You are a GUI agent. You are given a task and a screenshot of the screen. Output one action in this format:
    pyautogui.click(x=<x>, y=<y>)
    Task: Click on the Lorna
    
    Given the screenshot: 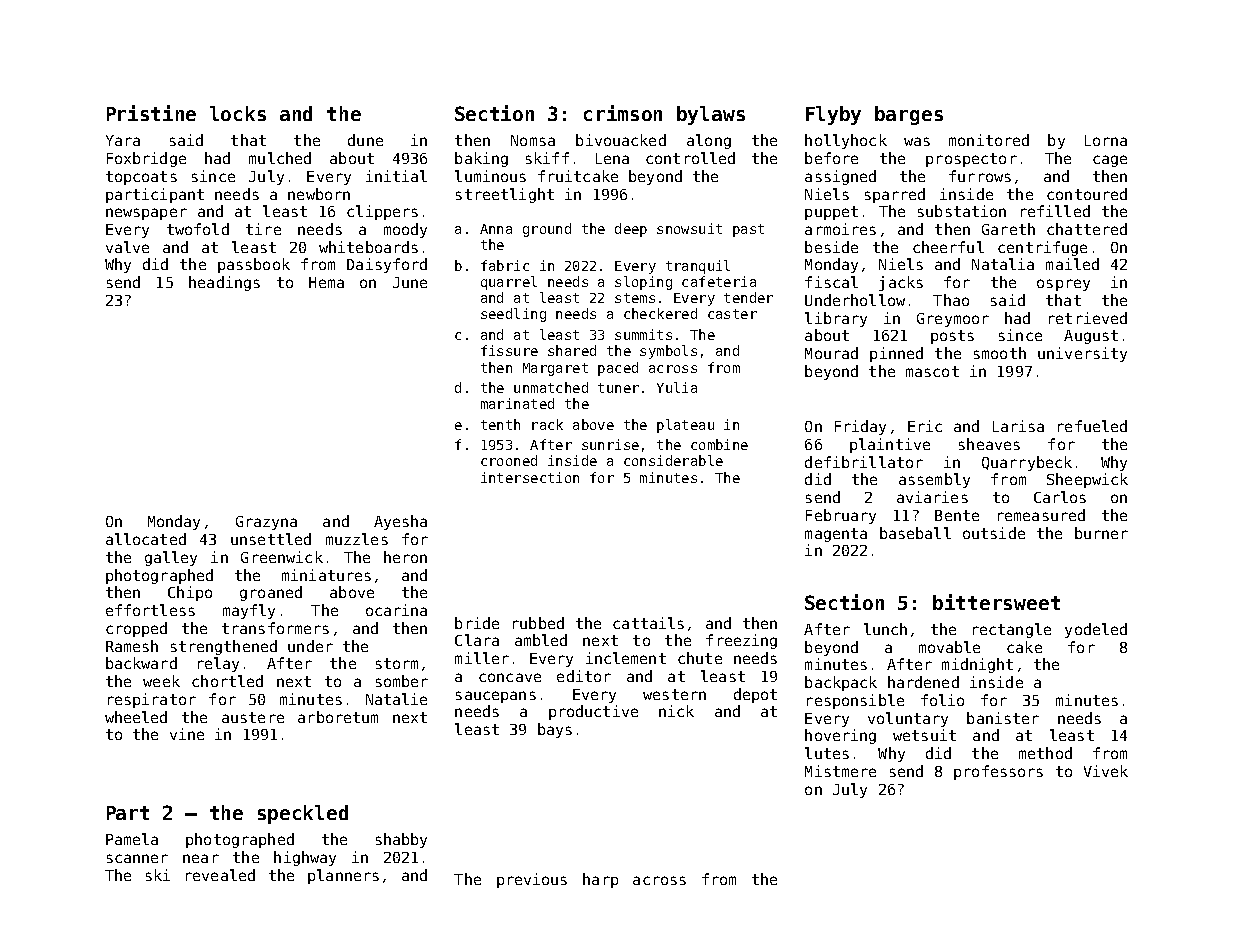 What is the action you would take?
    pyautogui.click(x=1106, y=140)
